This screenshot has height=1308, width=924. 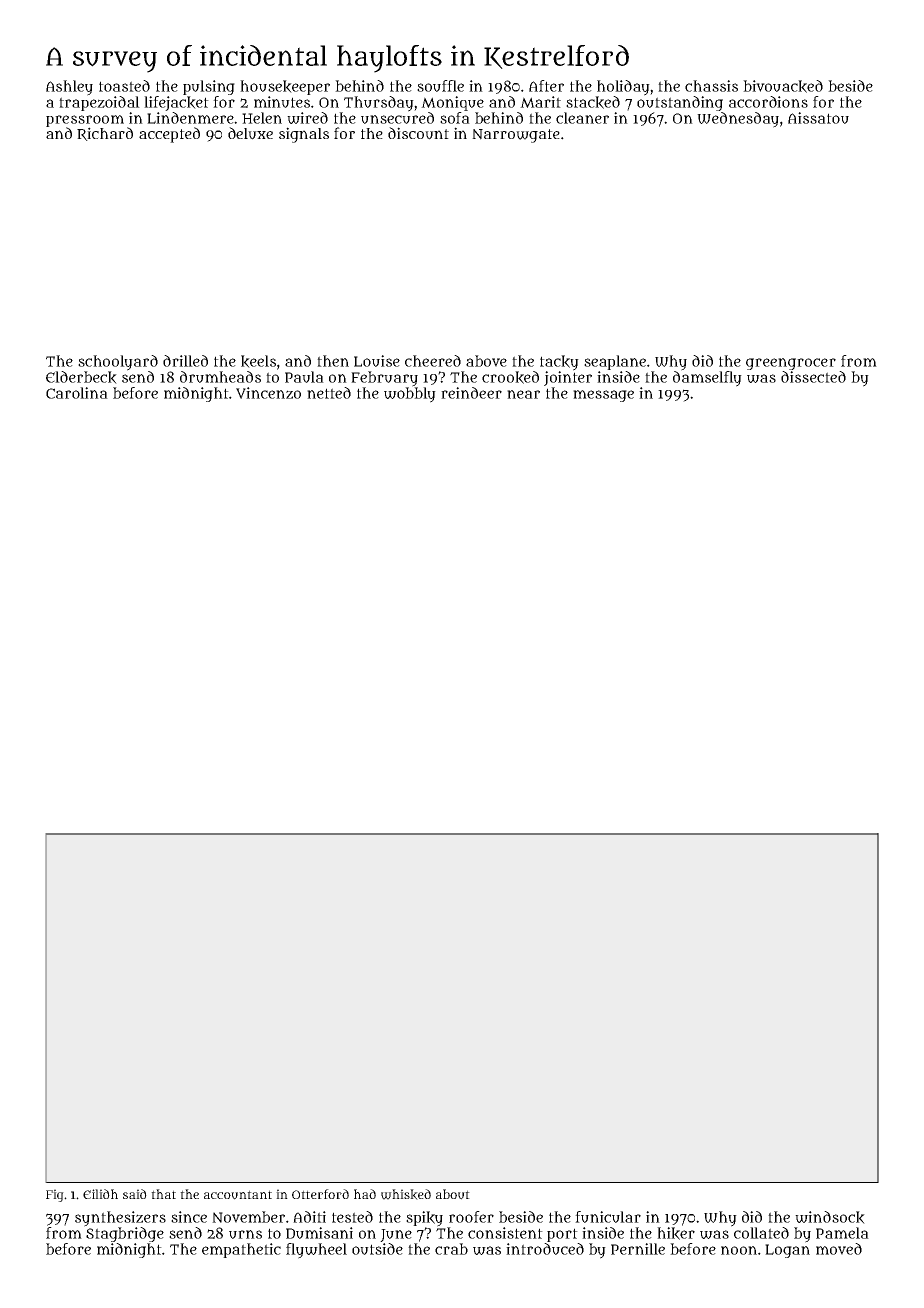 I want to click on souffle, so click(x=440, y=86).
